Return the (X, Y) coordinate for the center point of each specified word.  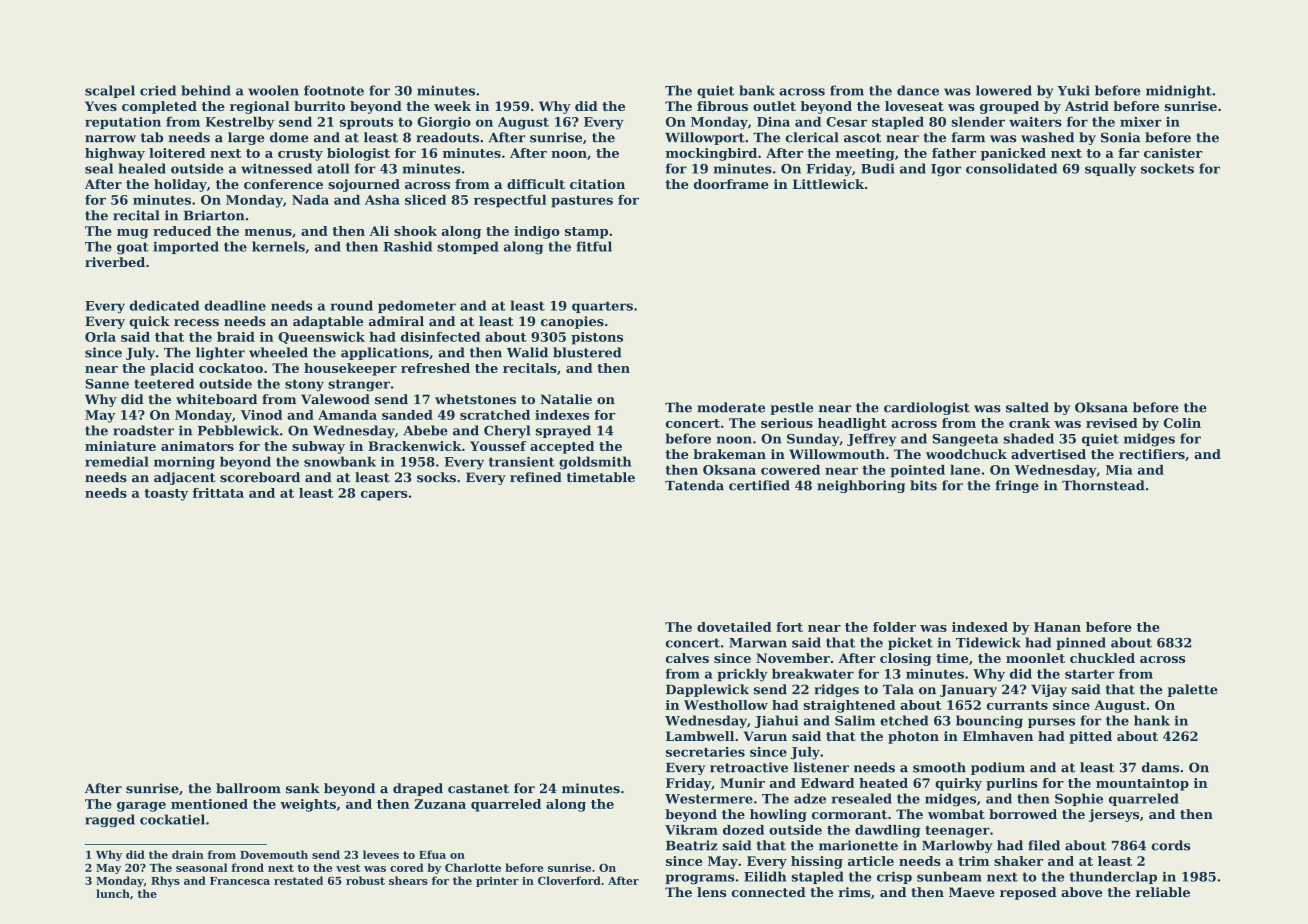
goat (133, 248)
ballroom (248, 788)
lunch (113, 893)
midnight (1179, 91)
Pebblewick (238, 430)
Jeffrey (871, 439)
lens (711, 892)
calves (687, 658)
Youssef (498, 446)
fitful (594, 246)
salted (1027, 407)
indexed (980, 627)
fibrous (722, 106)
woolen (273, 90)
